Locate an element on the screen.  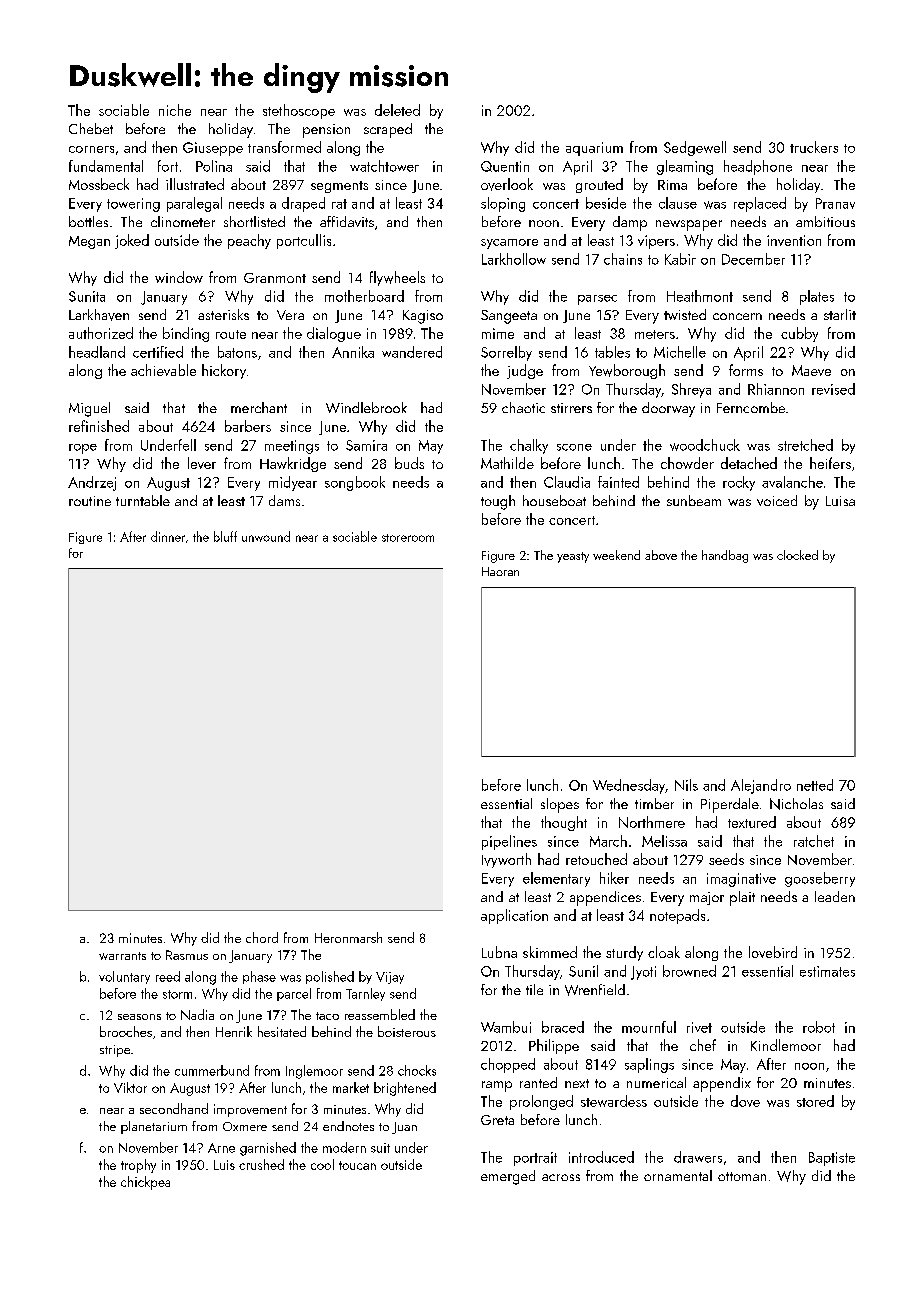
chopped is located at coordinates (508, 1065).
